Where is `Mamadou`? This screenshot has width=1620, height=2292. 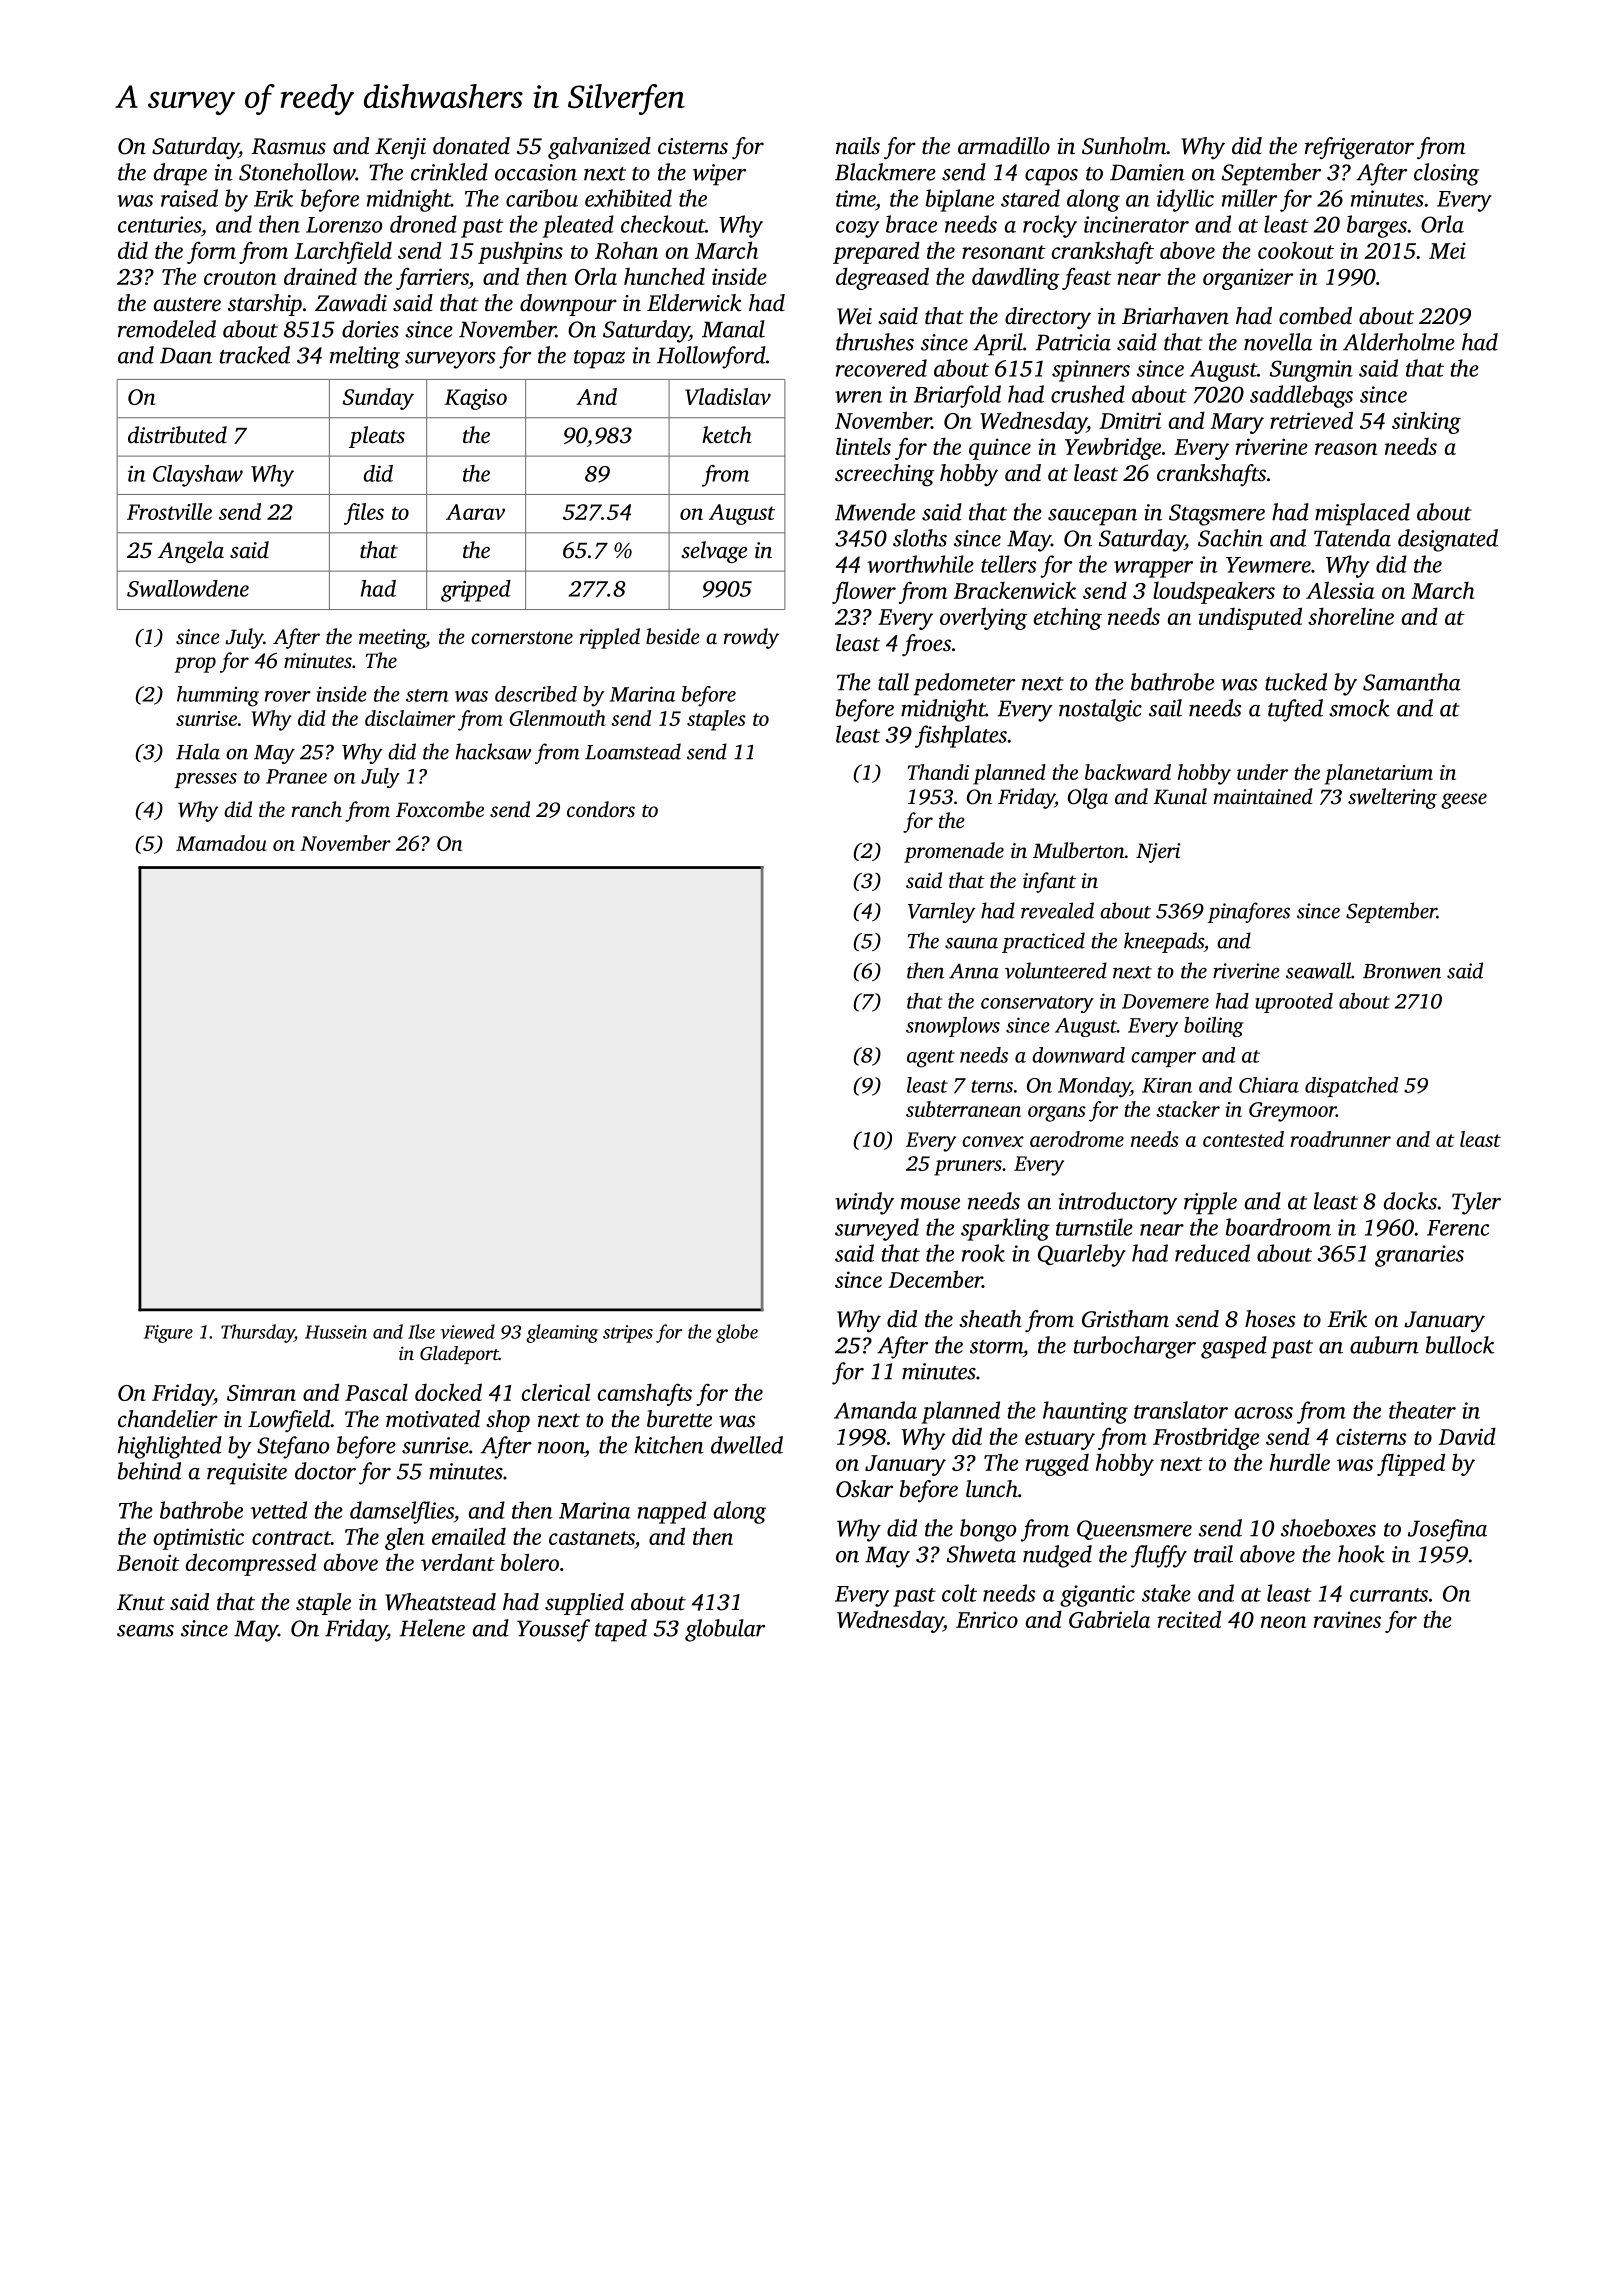
Mamadou is located at coordinates (221, 843).
